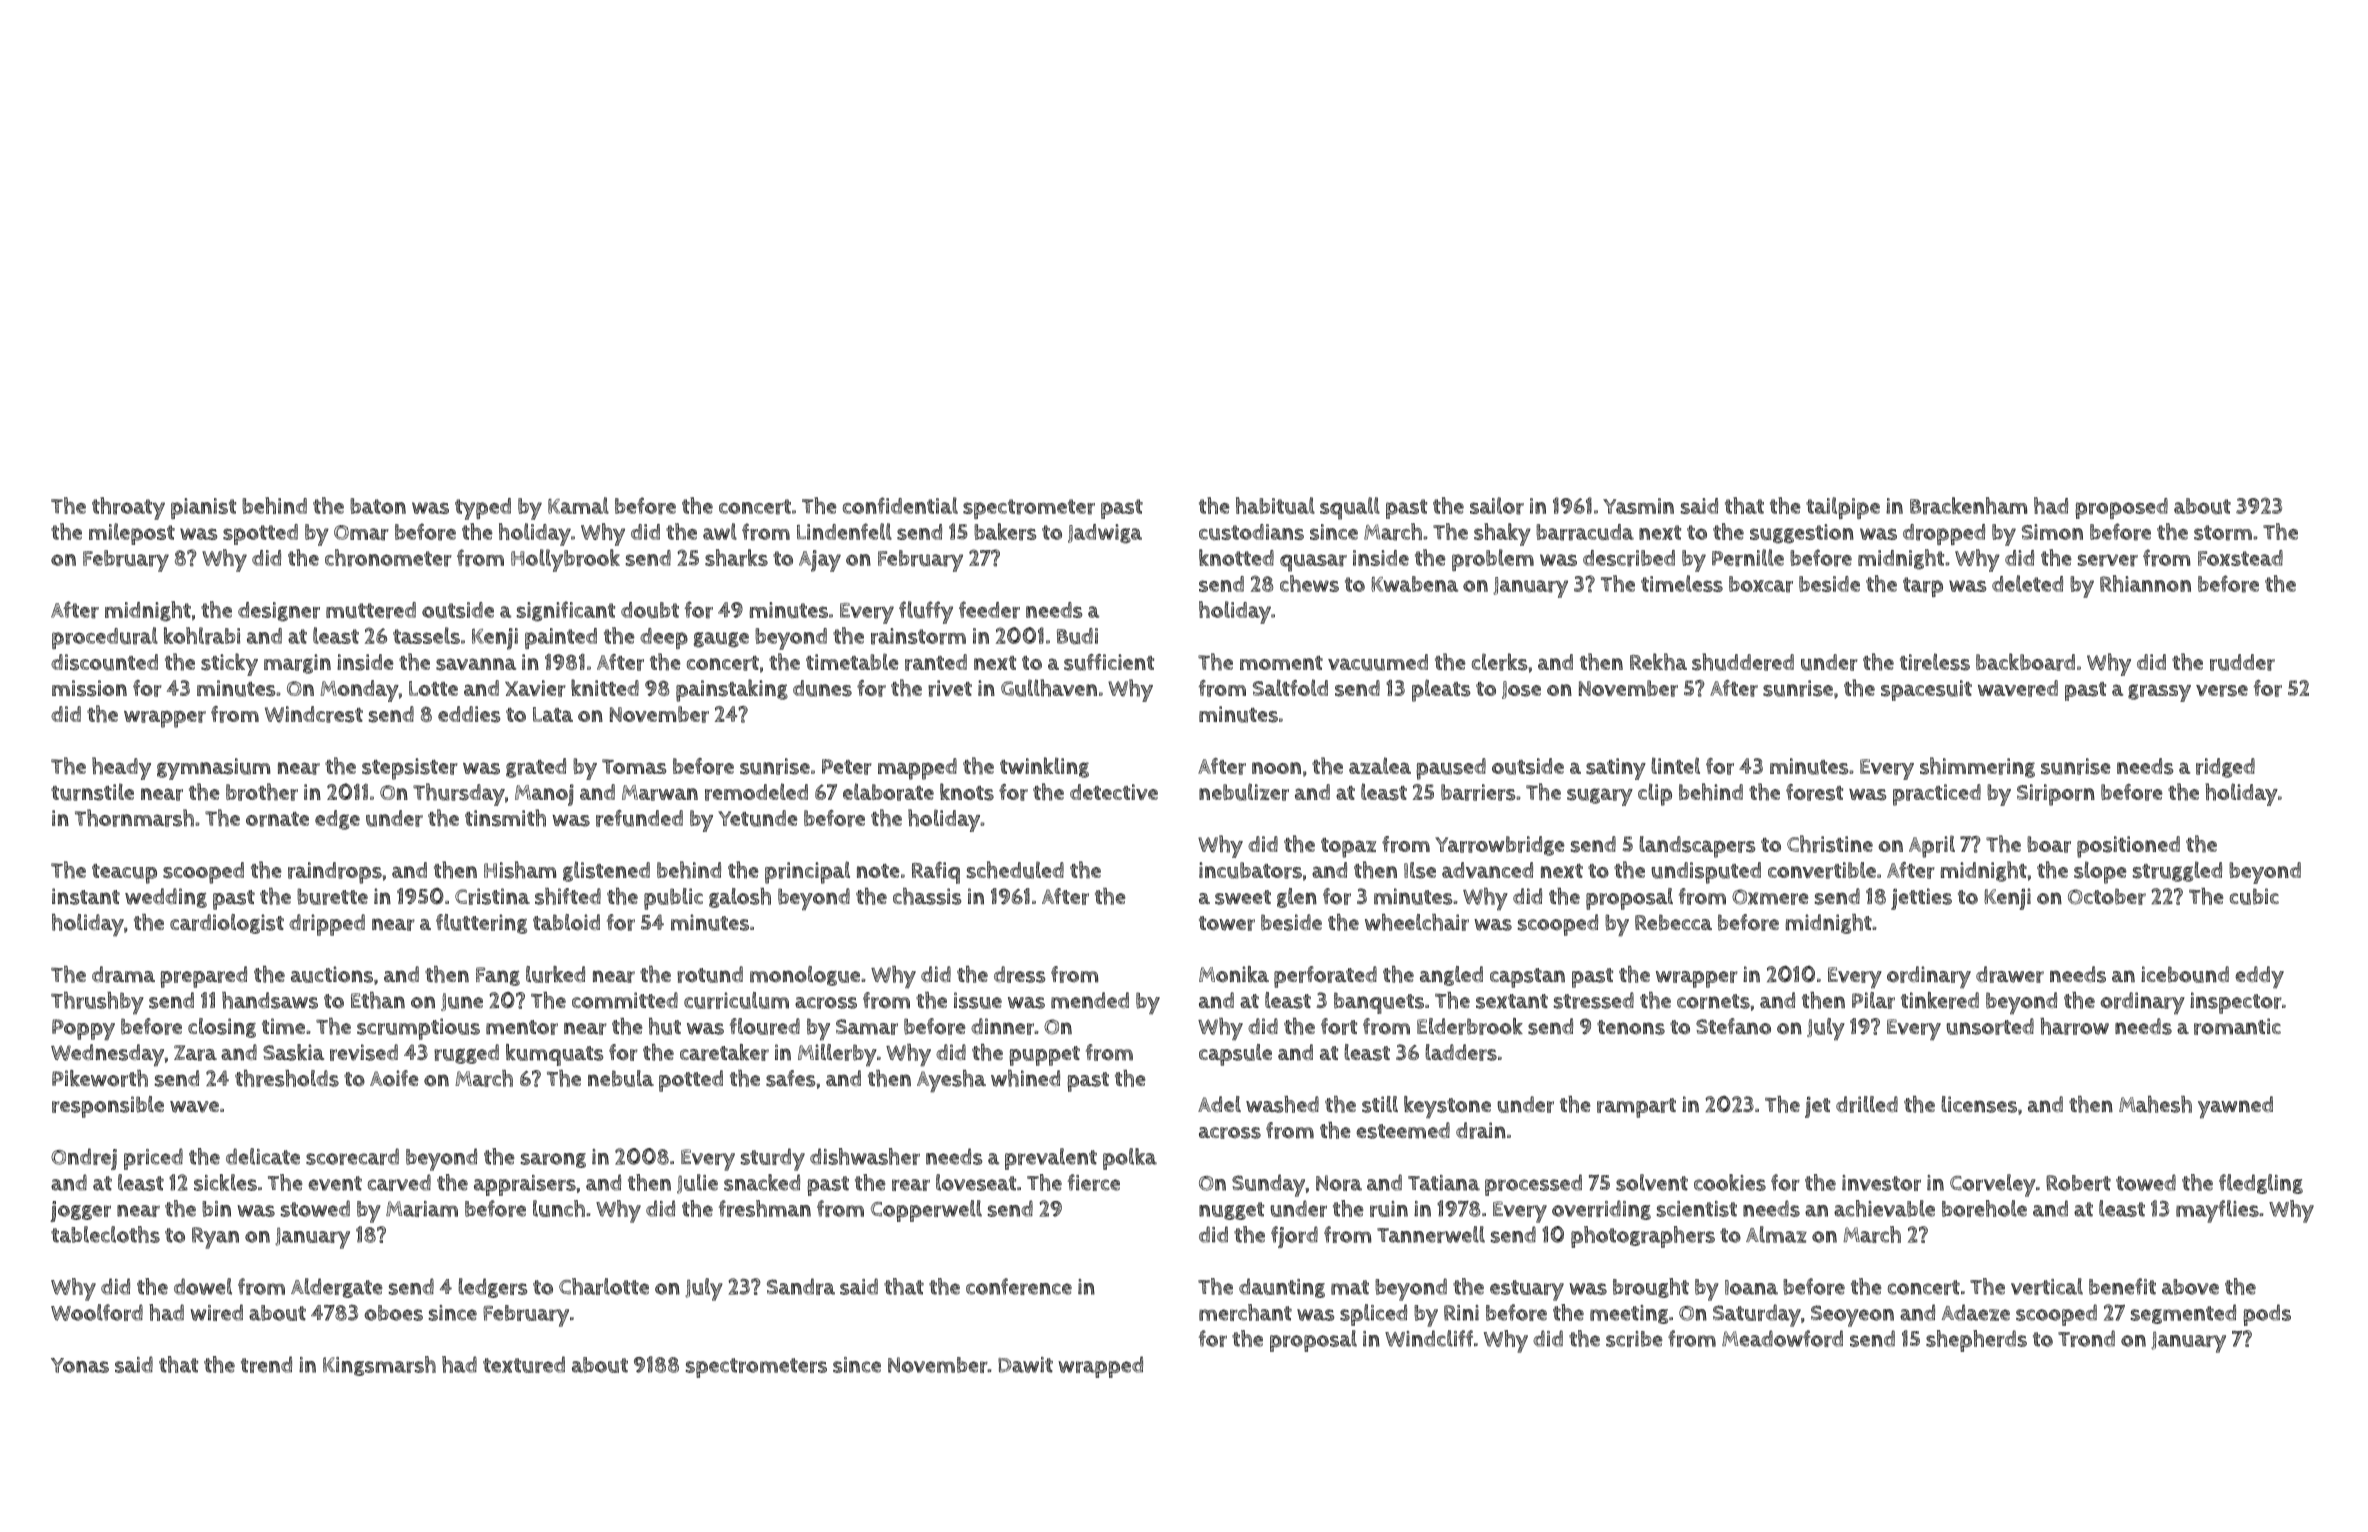 The width and height of the image is (2368, 1532). I want to click on nugget, so click(1231, 1211).
